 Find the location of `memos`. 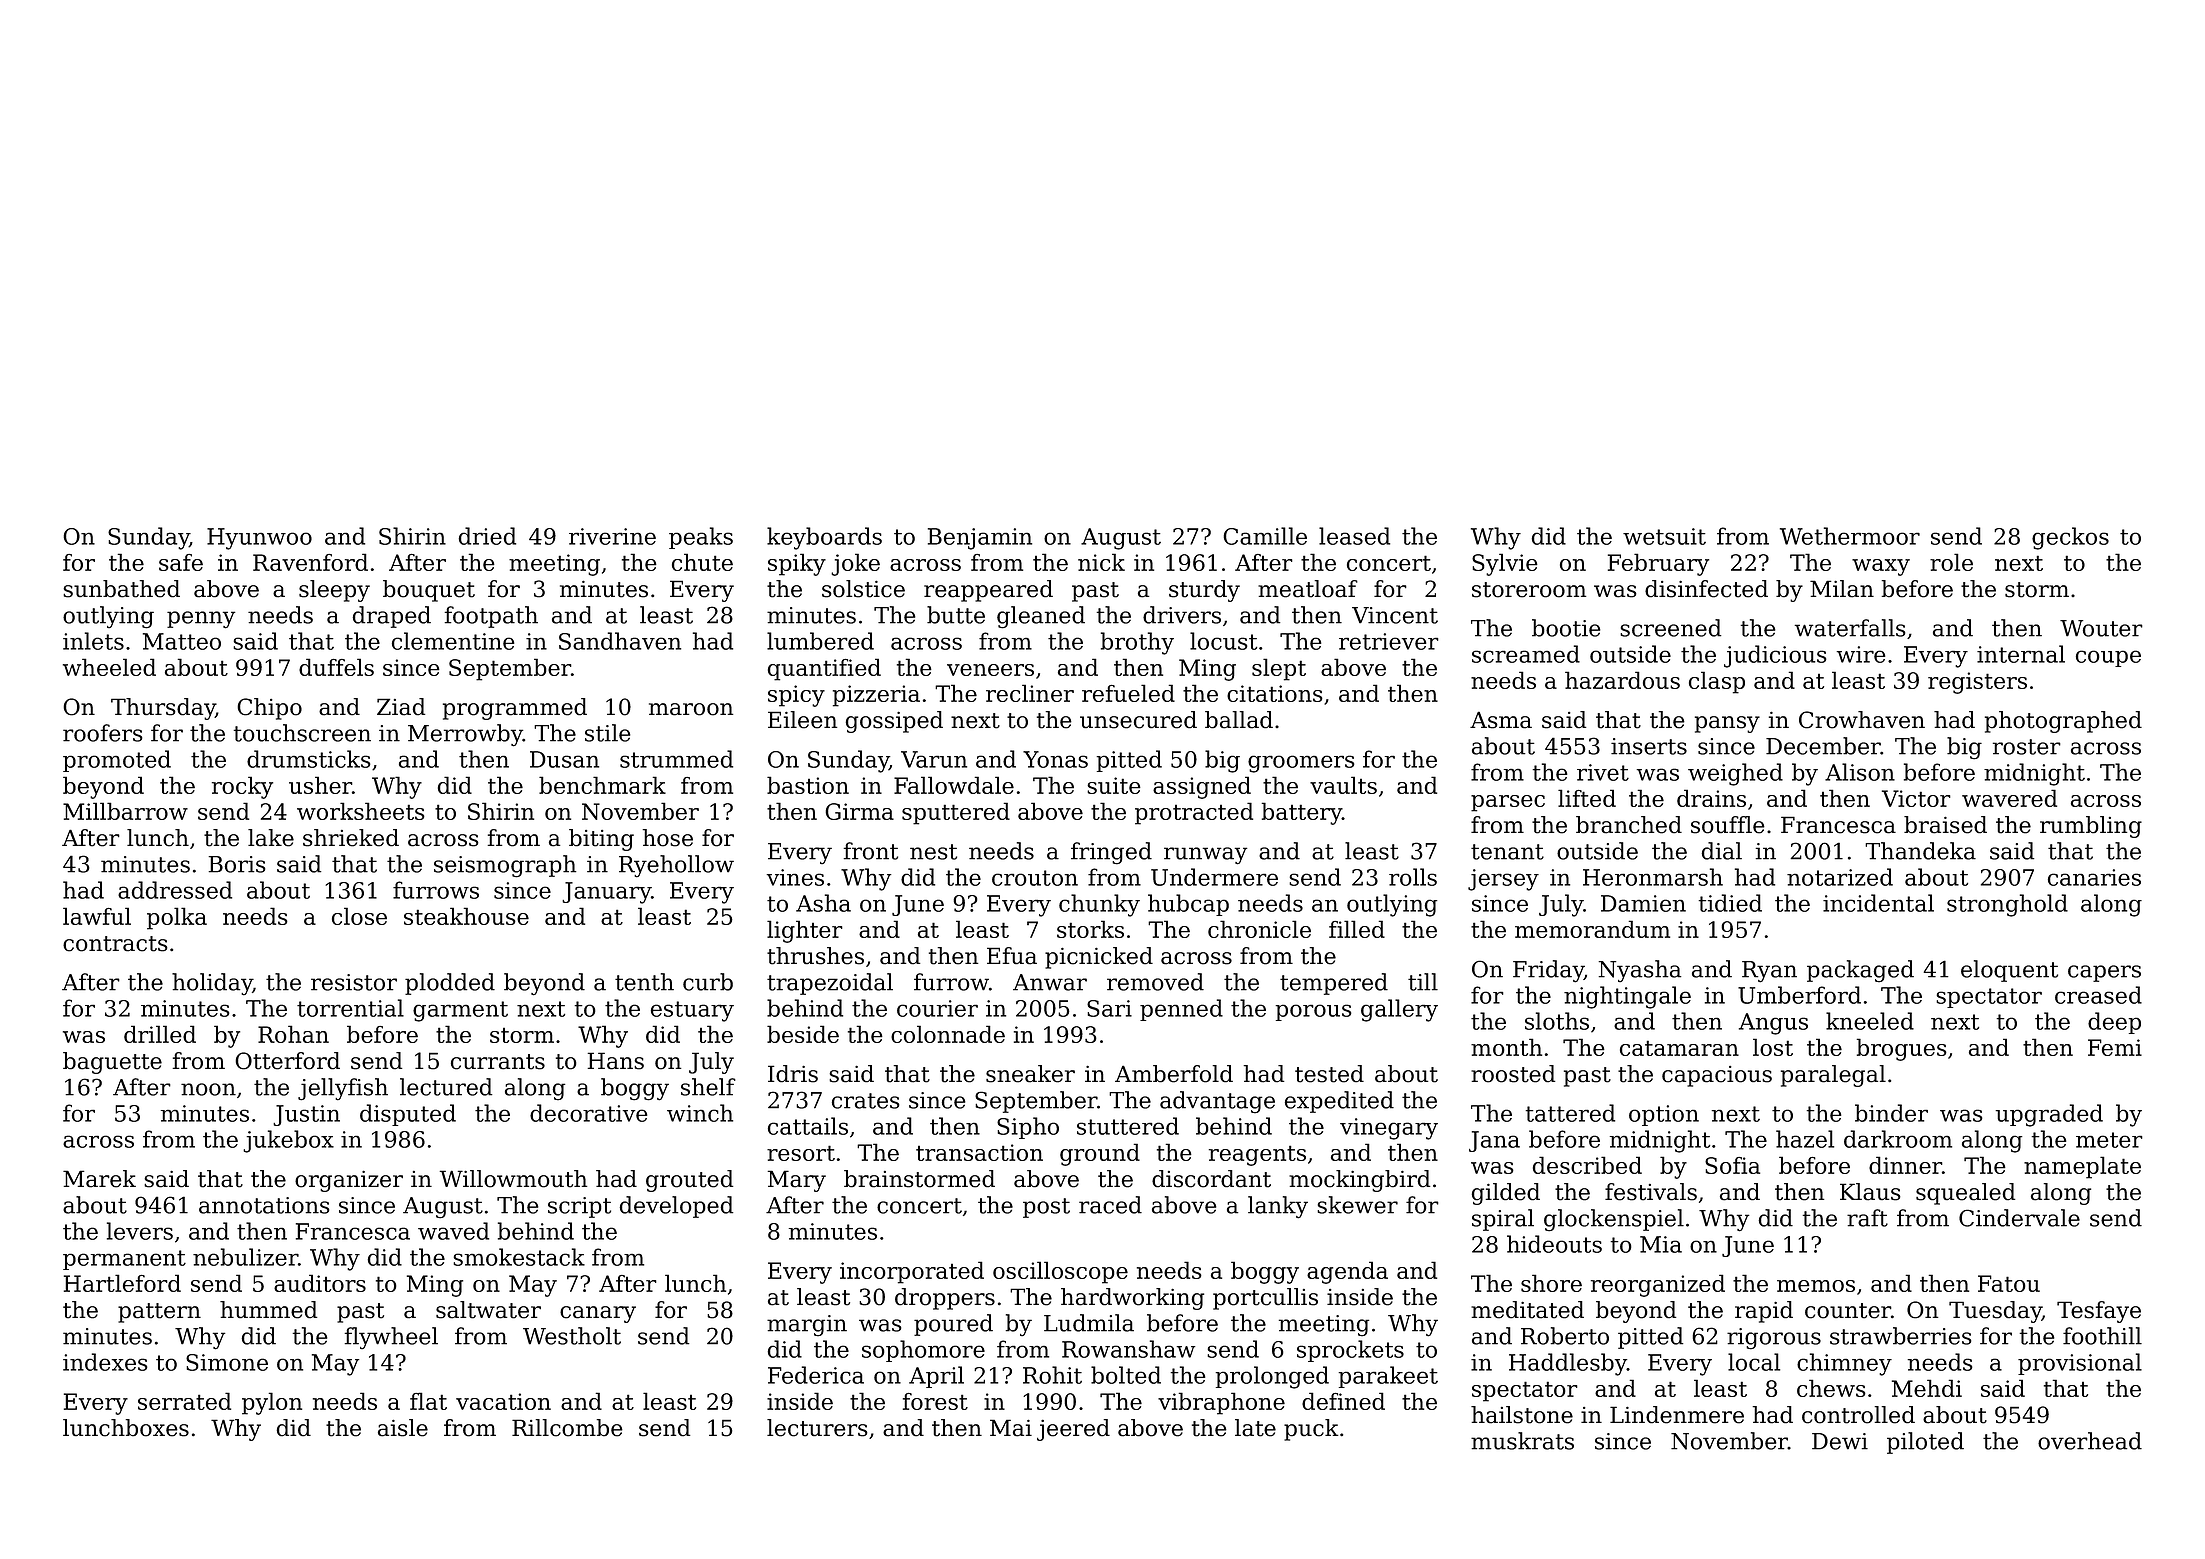

memos is located at coordinates (1816, 1286).
